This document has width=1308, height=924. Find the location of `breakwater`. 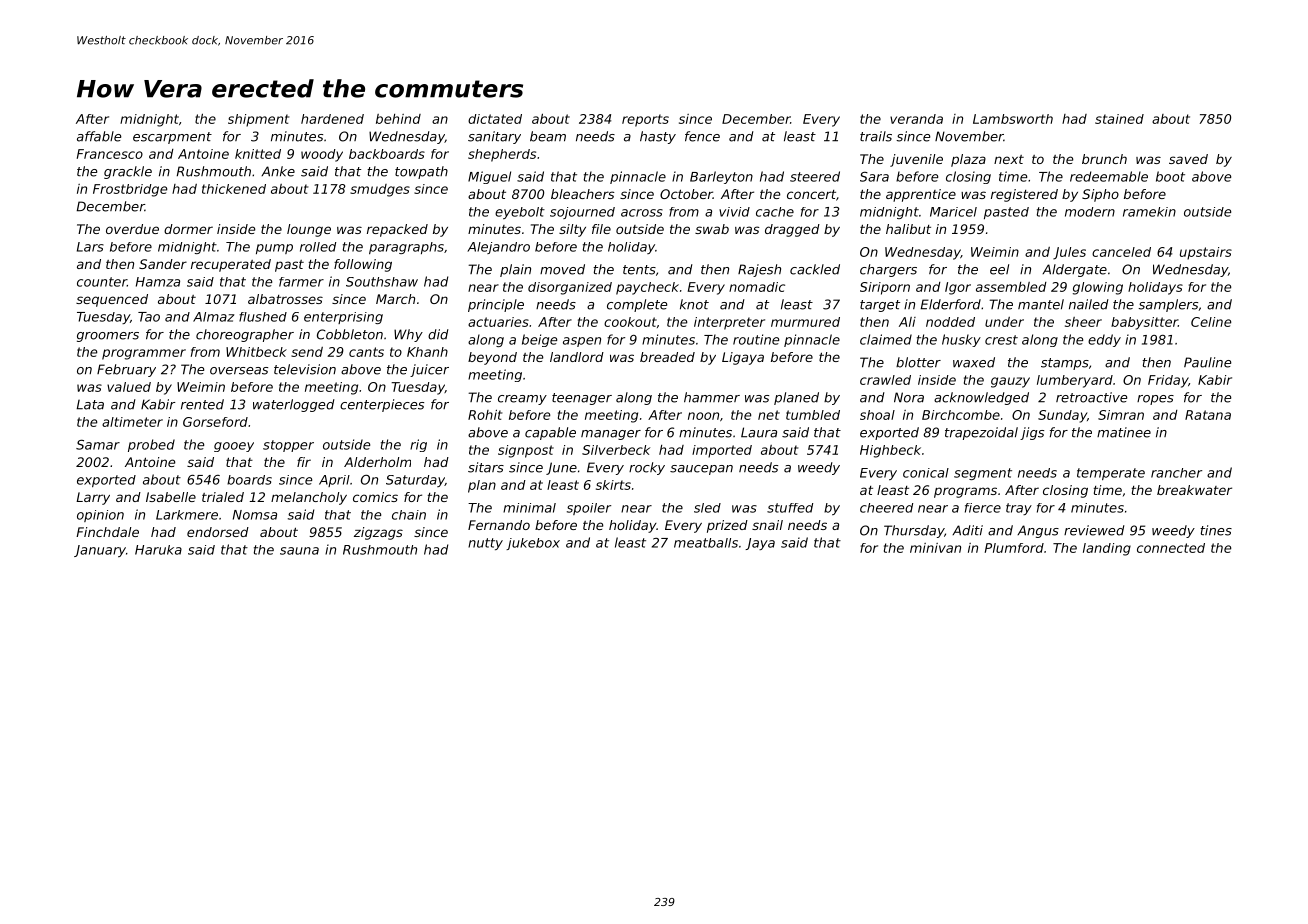

breakwater is located at coordinates (1194, 490).
